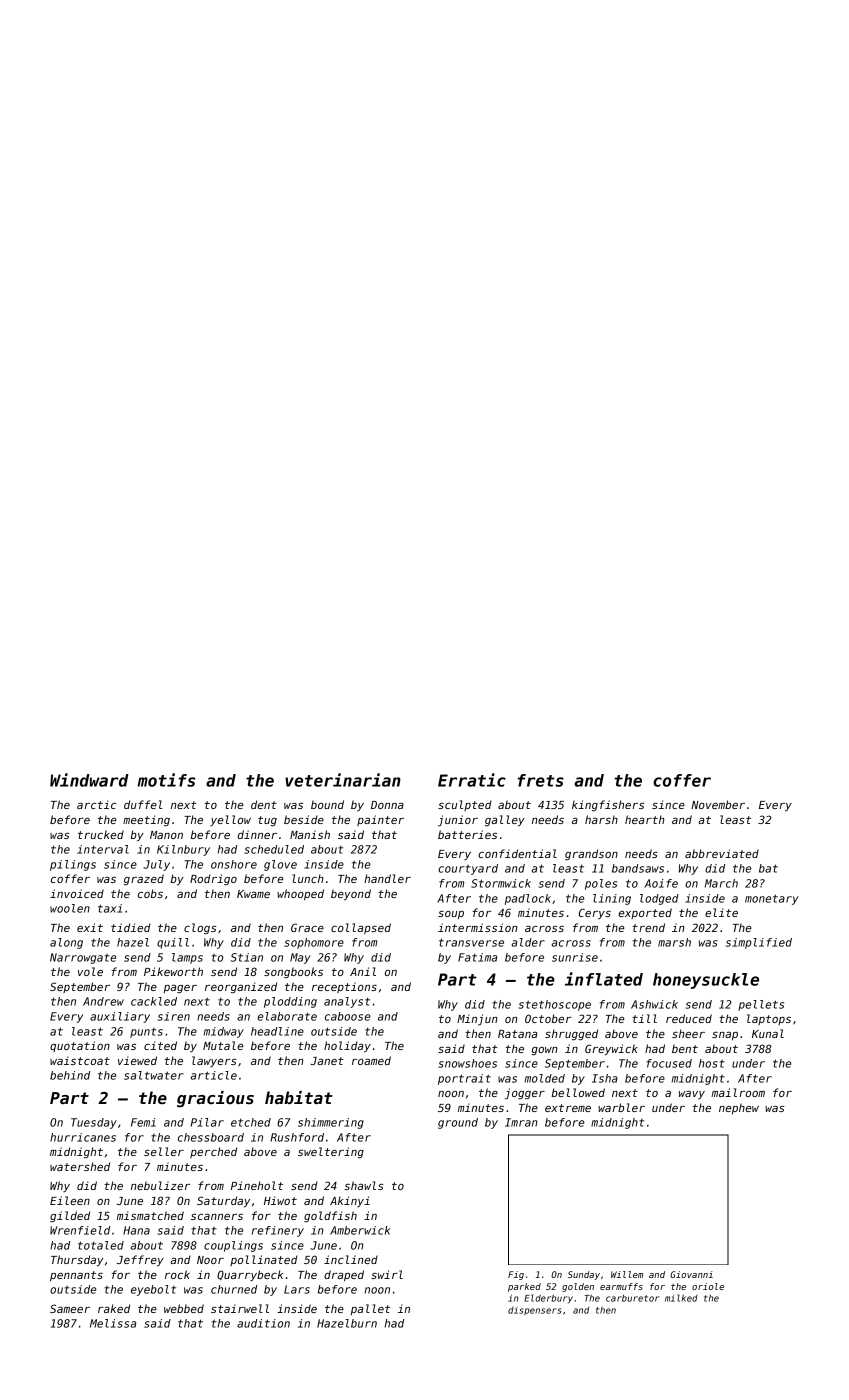  What do you see at coordinates (263, 1323) in the screenshot?
I see `audition` at bounding box center [263, 1323].
